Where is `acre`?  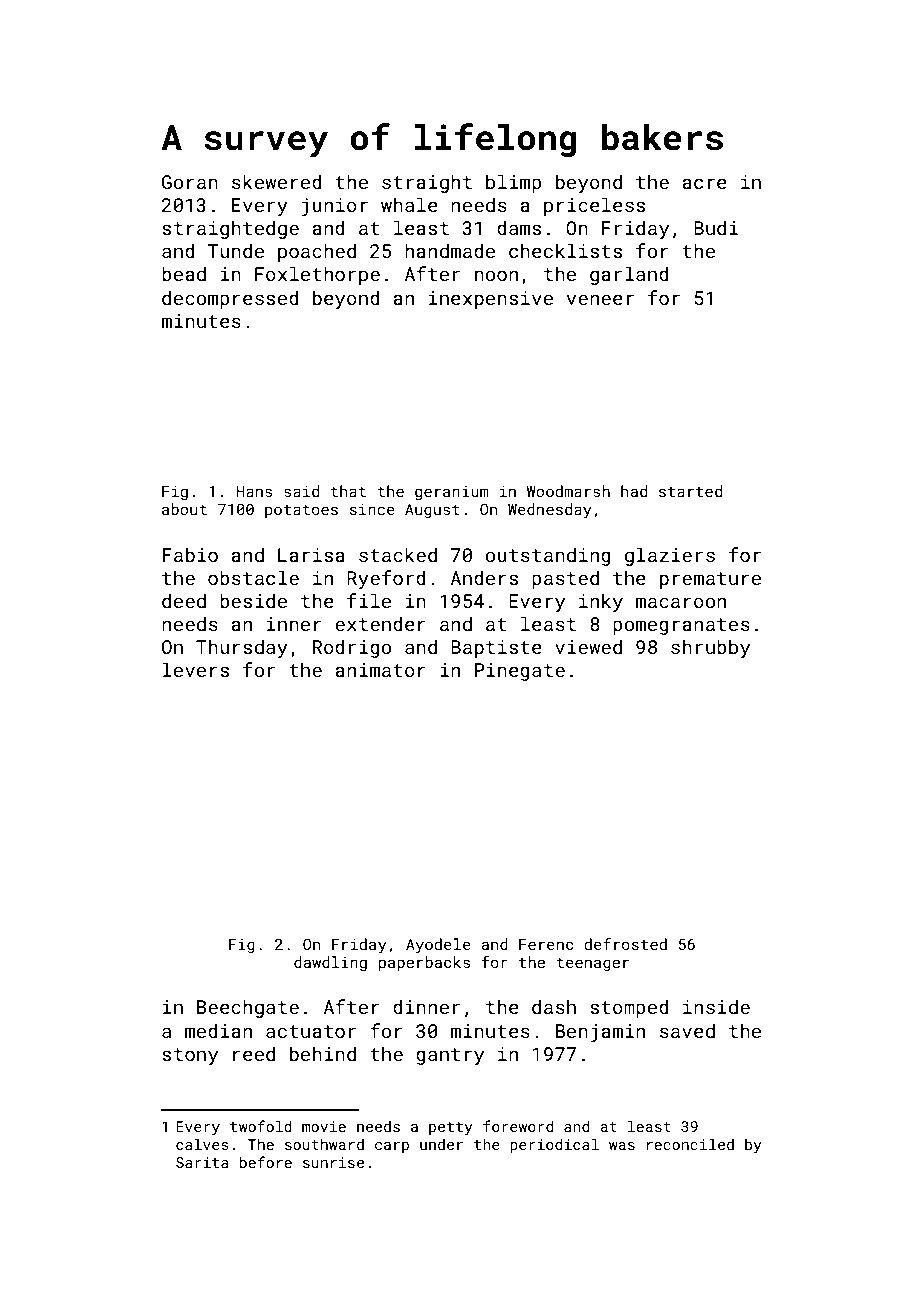 acre is located at coordinates (704, 183).
